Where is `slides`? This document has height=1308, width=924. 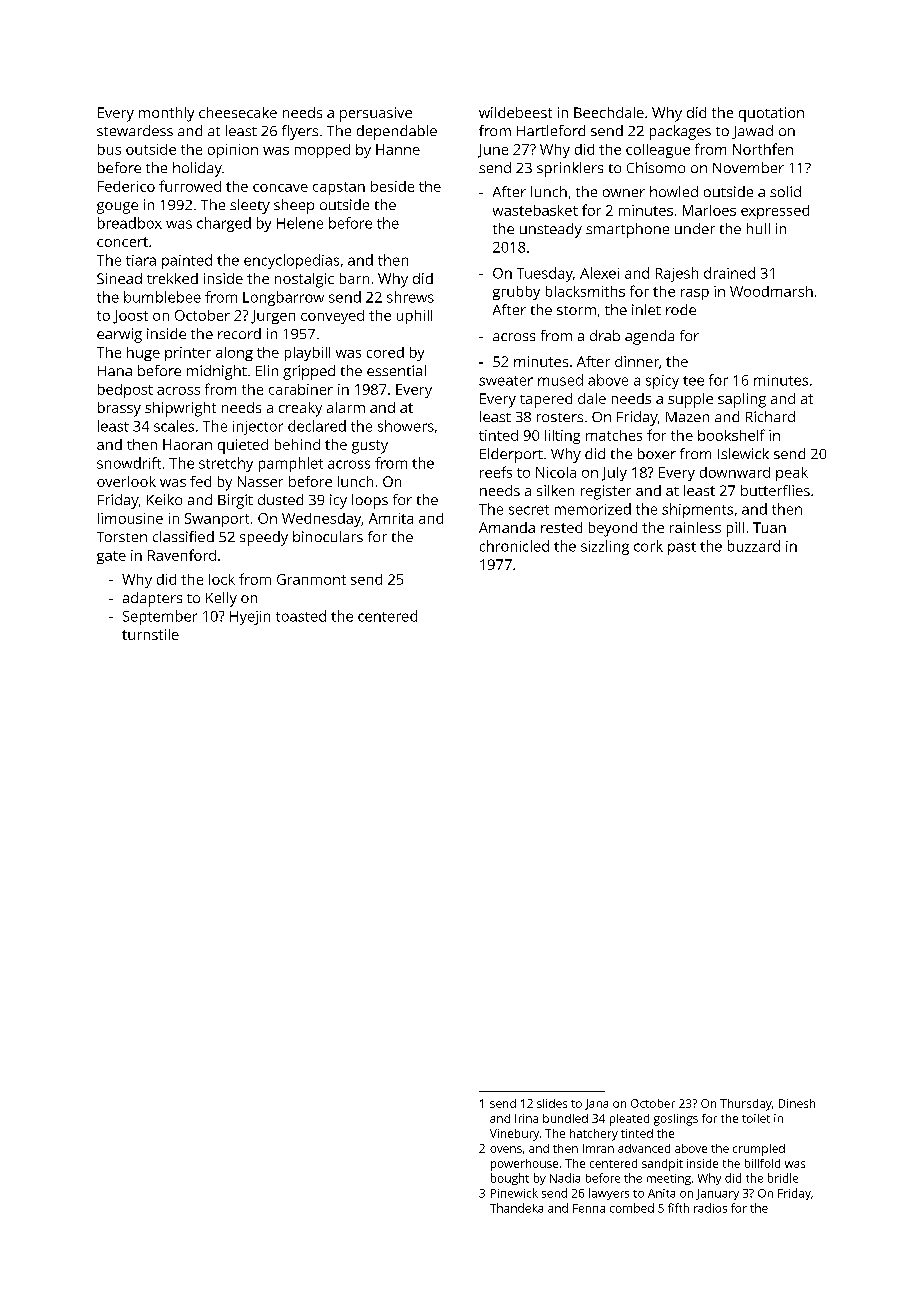
slides is located at coordinates (552, 1103).
